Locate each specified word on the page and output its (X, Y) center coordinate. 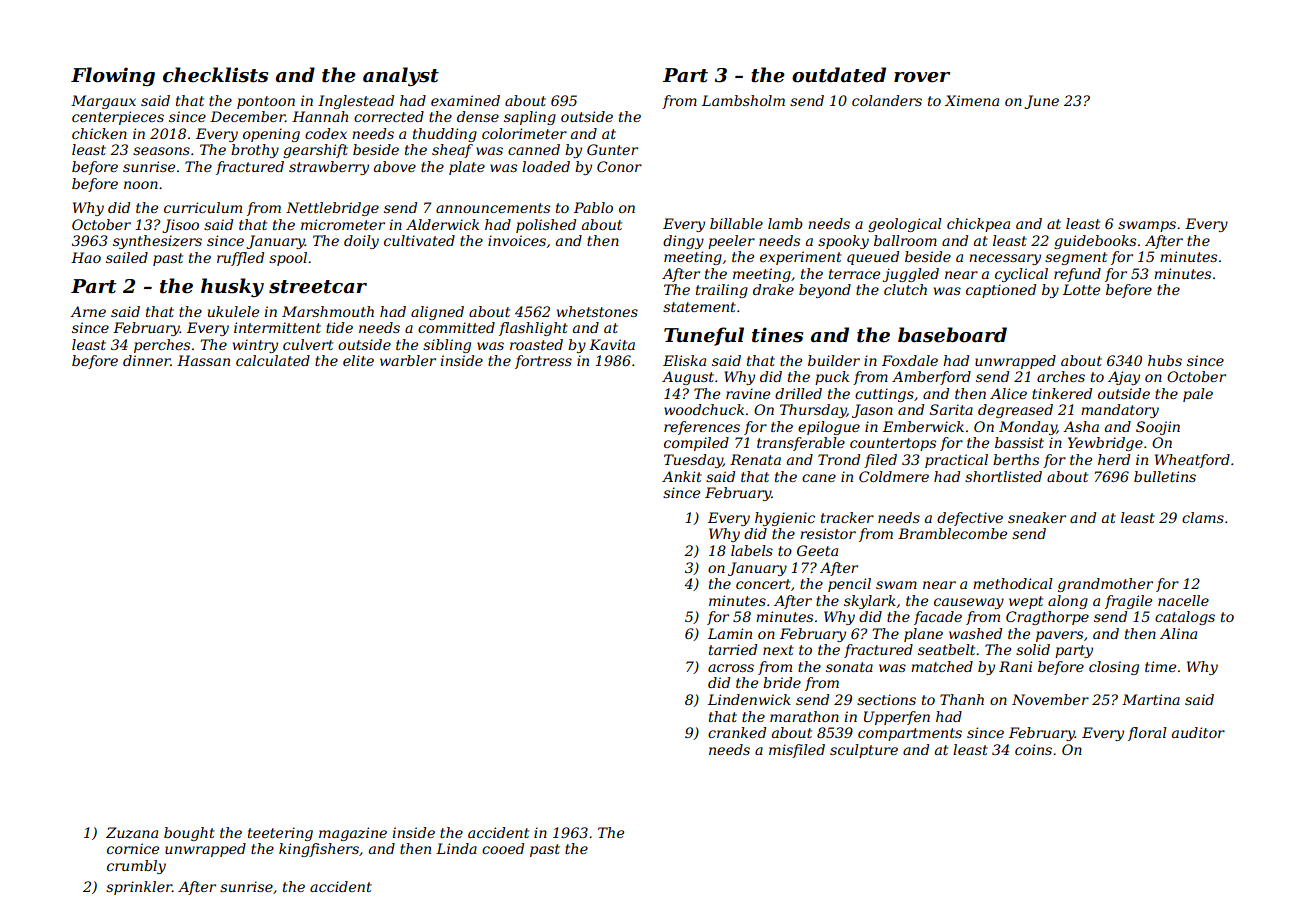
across (731, 668)
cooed (503, 848)
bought (189, 834)
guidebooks (1095, 242)
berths (1016, 459)
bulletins (1165, 476)
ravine (748, 393)
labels (752, 550)
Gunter (612, 149)
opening (271, 135)
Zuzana (132, 833)
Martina (1151, 699)
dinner (147, 360)
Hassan (203, 360)
